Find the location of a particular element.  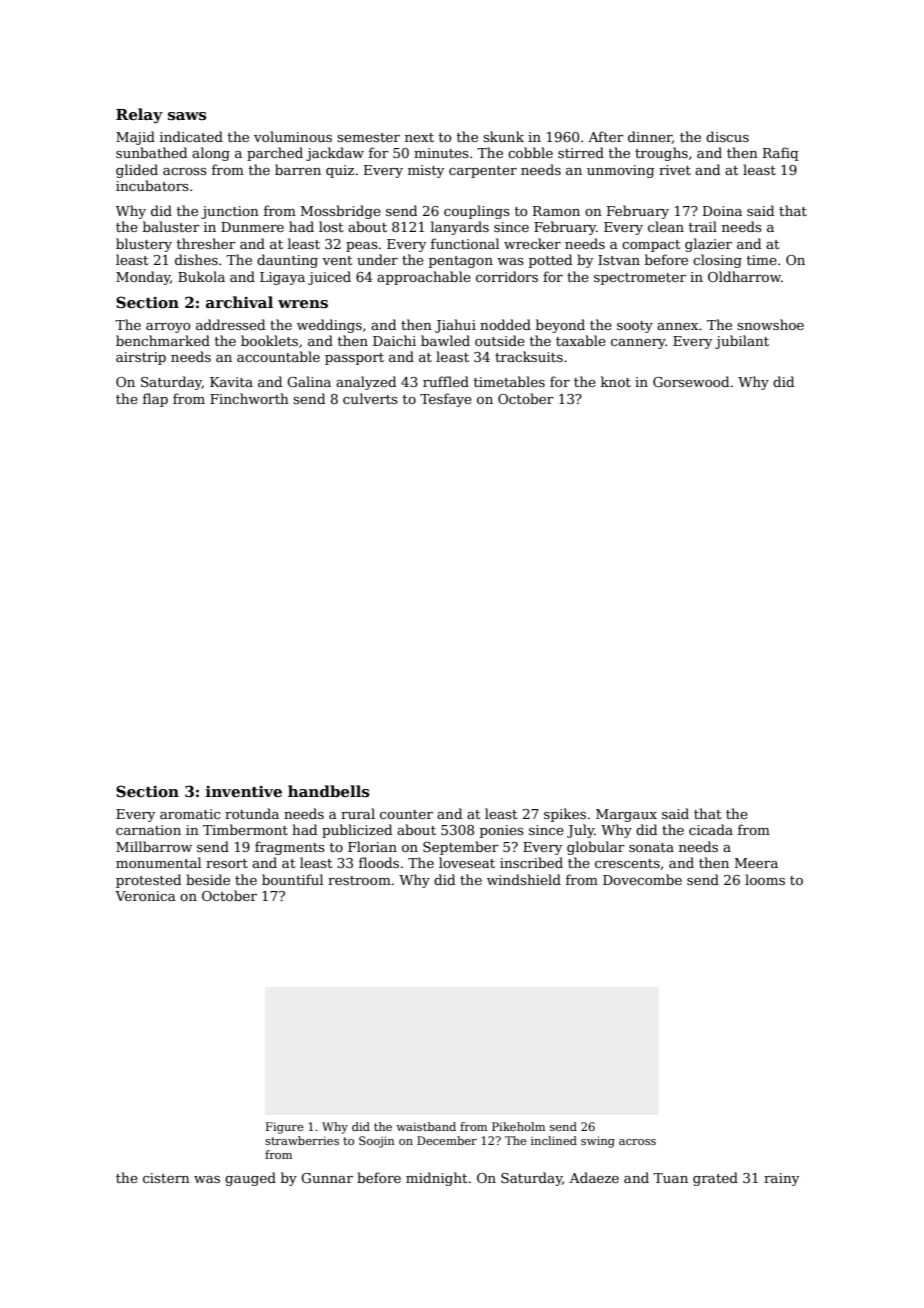

airstrip is located at coordinates (141, 358).
